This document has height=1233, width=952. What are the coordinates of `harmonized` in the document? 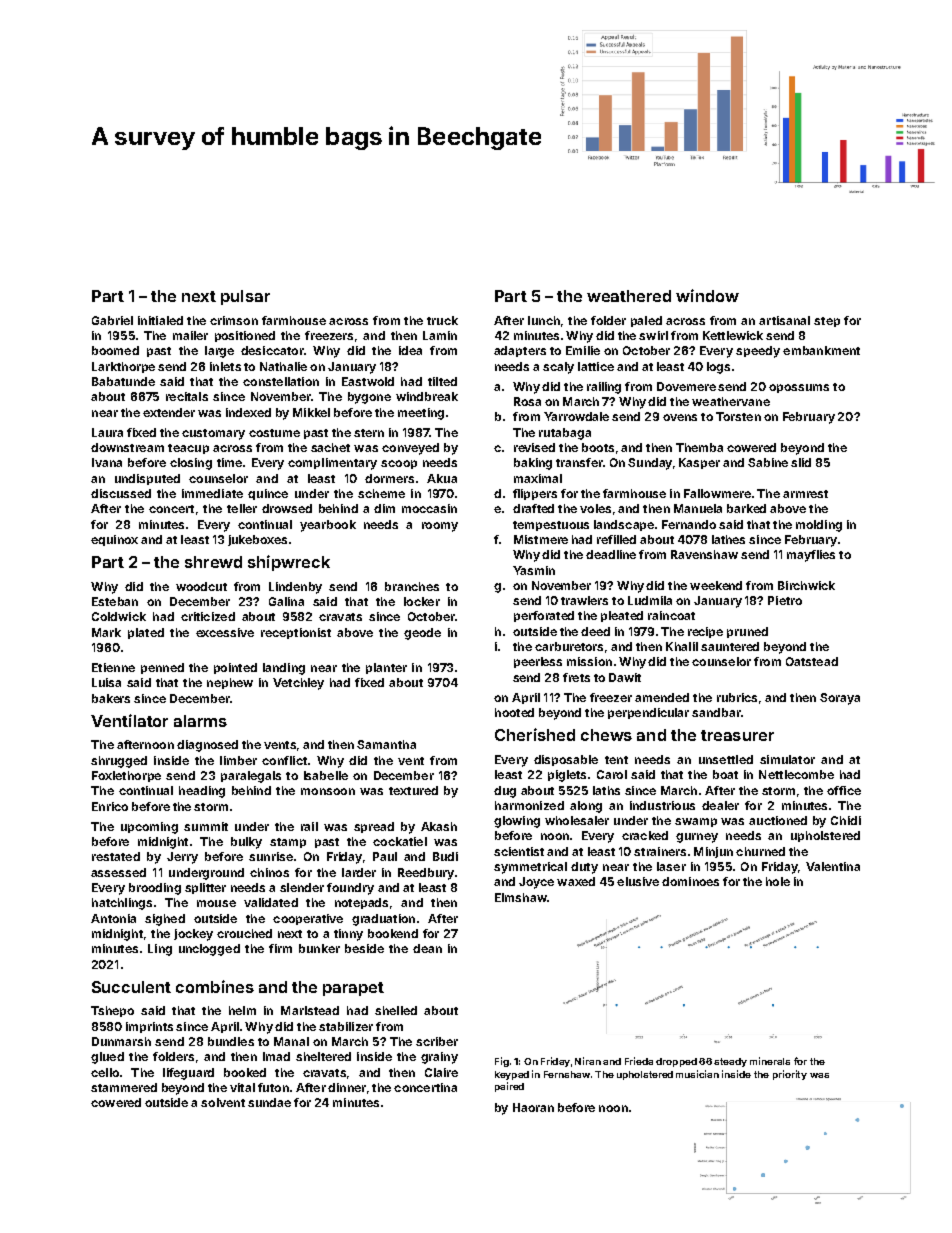 It's located at (529, 805).
